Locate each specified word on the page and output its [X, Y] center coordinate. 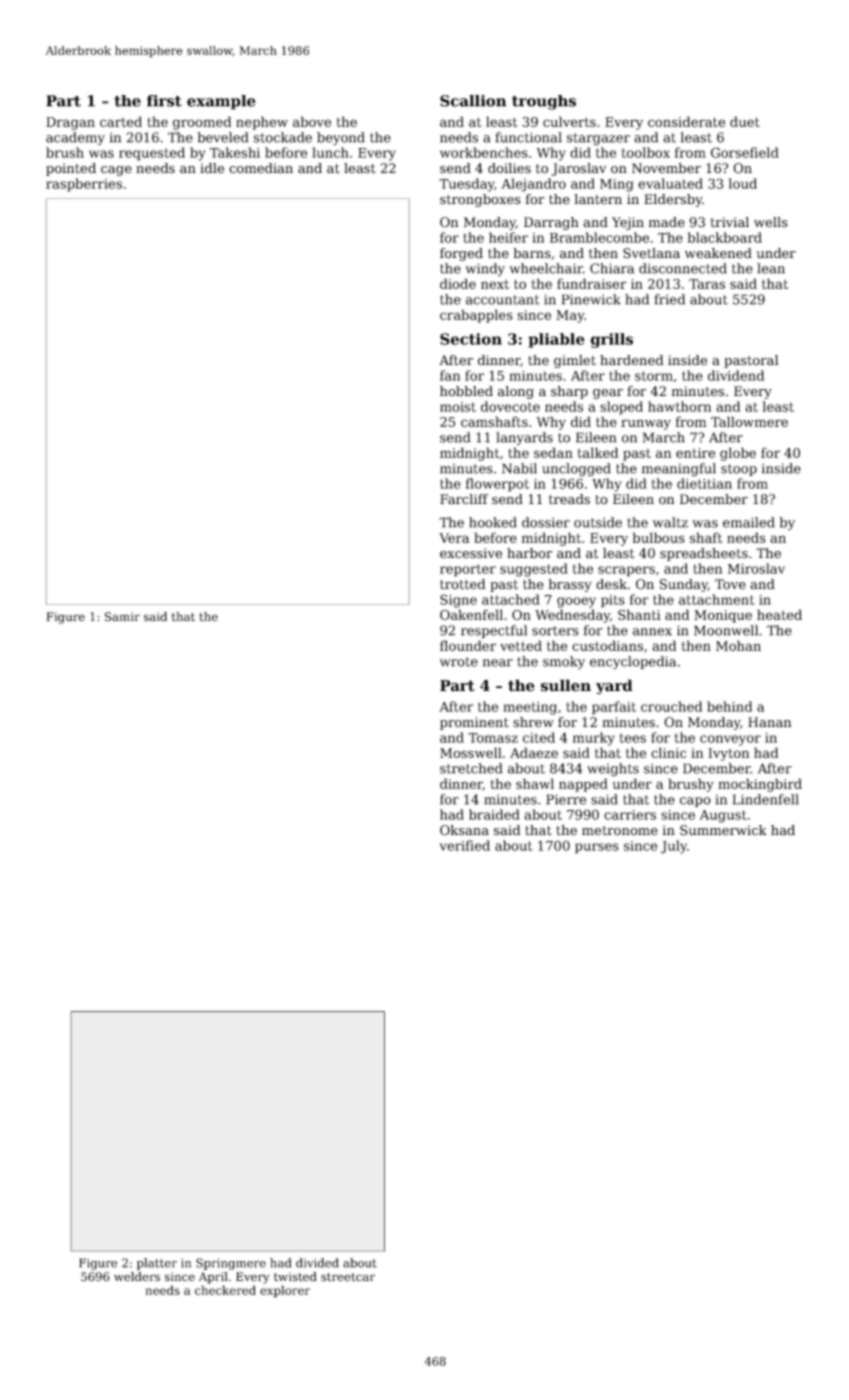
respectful [494, 631]
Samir [122, 616]
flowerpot [497, 485]
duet [745, 121]
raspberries [84, 185]
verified [465, 845]
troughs [544, 102]
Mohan [738, 645]
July [674, 847]
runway [646, 424]
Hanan [769, 722]
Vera [454, 538]
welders [137, 1277]
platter [157, 1264]
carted [121, 121]
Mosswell [471, 752]
